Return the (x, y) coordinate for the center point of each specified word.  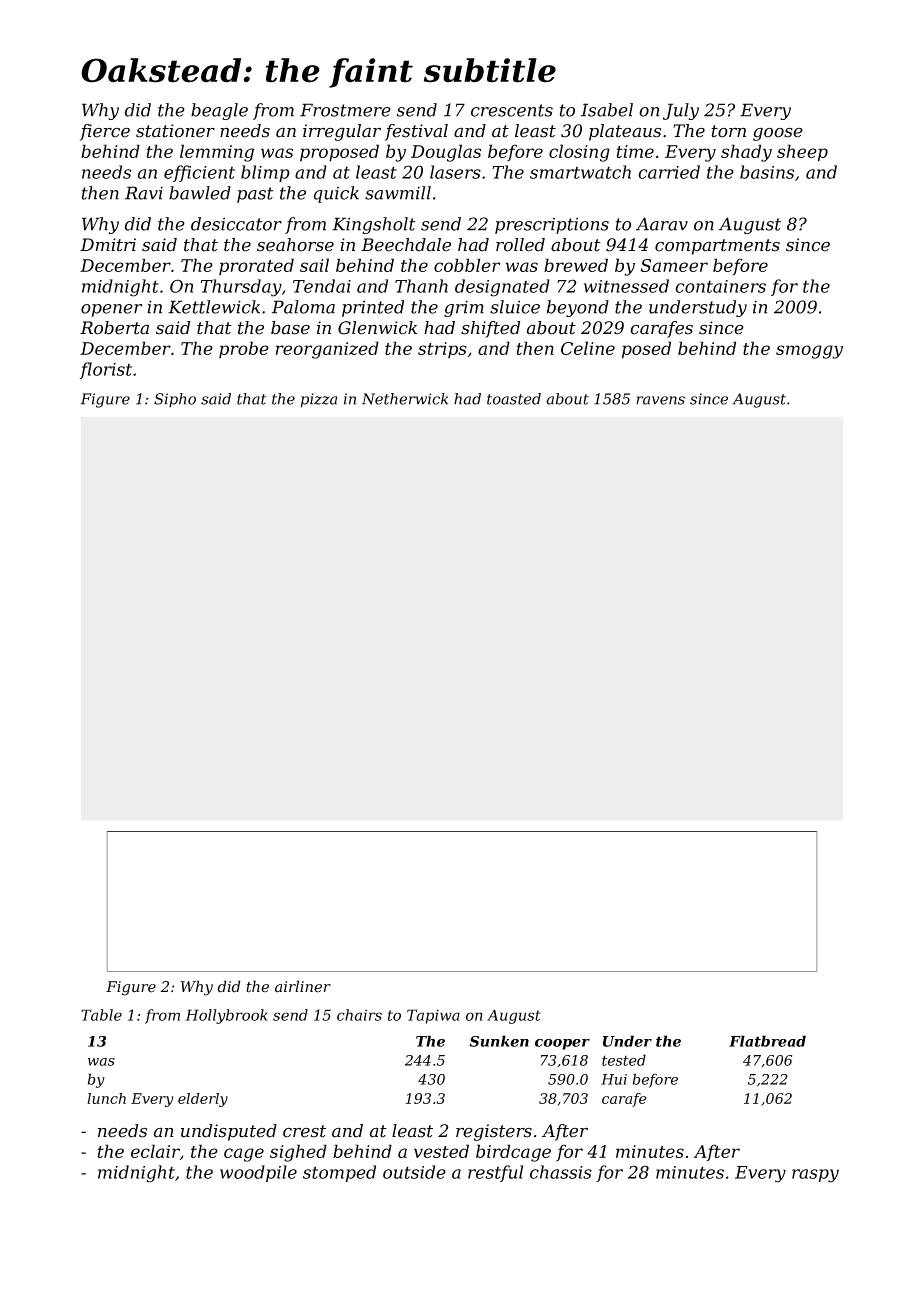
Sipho (175, 400)
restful (495, 1173)
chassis (561, 1172)
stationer (175, 131)
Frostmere (345, 110)
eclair (155, 1151)
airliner (303, 986)
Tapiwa (433, 1016)
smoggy (809, 352)
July (681, 111)
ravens (660, 400)
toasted (514, 399)
